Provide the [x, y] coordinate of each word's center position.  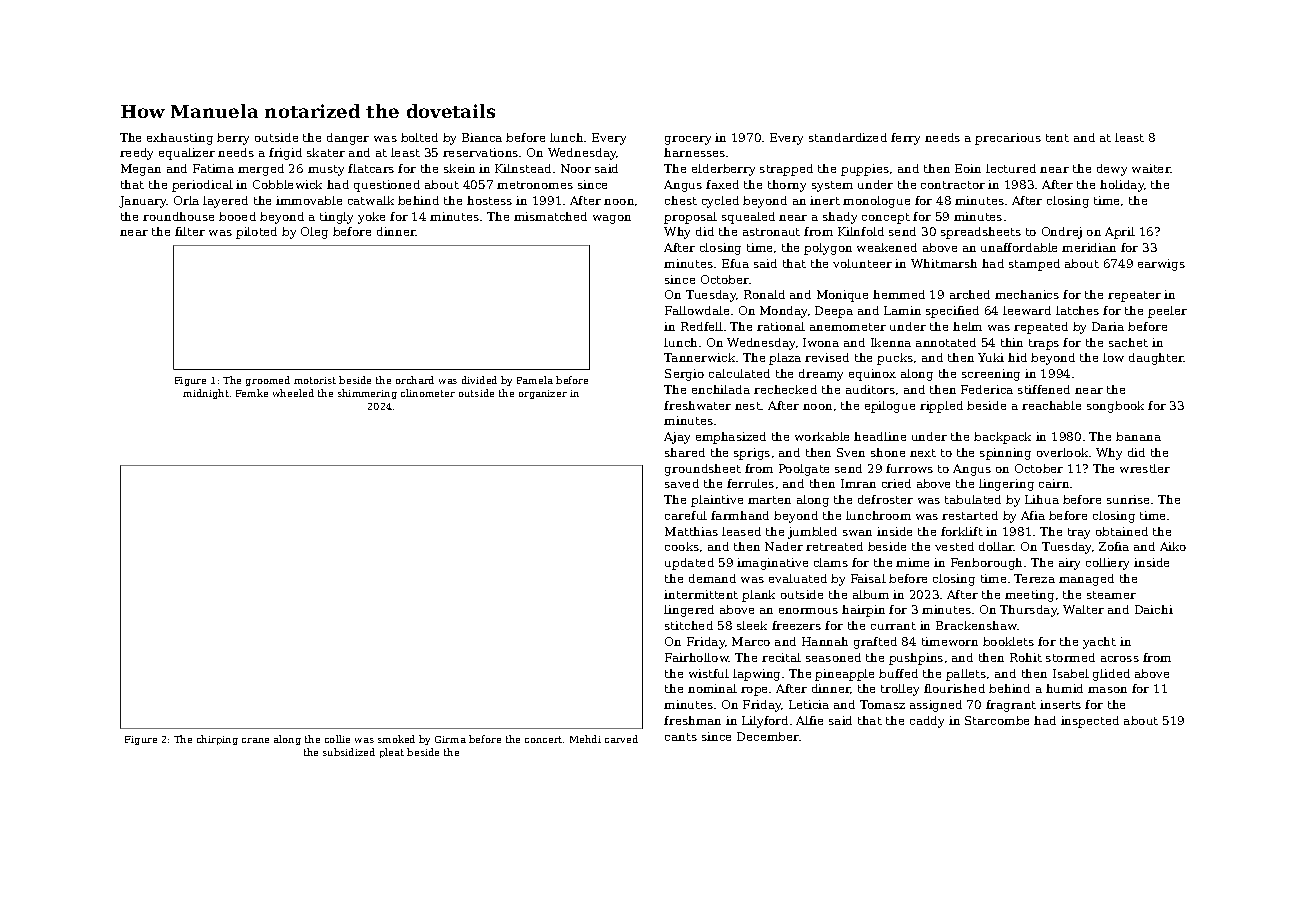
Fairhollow [697, 657]
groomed [268, 381]
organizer [543, 394]
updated [689, 564]
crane [255, 740]
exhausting [180, 139]
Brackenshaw [976, 625]
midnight [206, 394]
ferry [905, 139]
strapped [786, 170]
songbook [1115, 407]
